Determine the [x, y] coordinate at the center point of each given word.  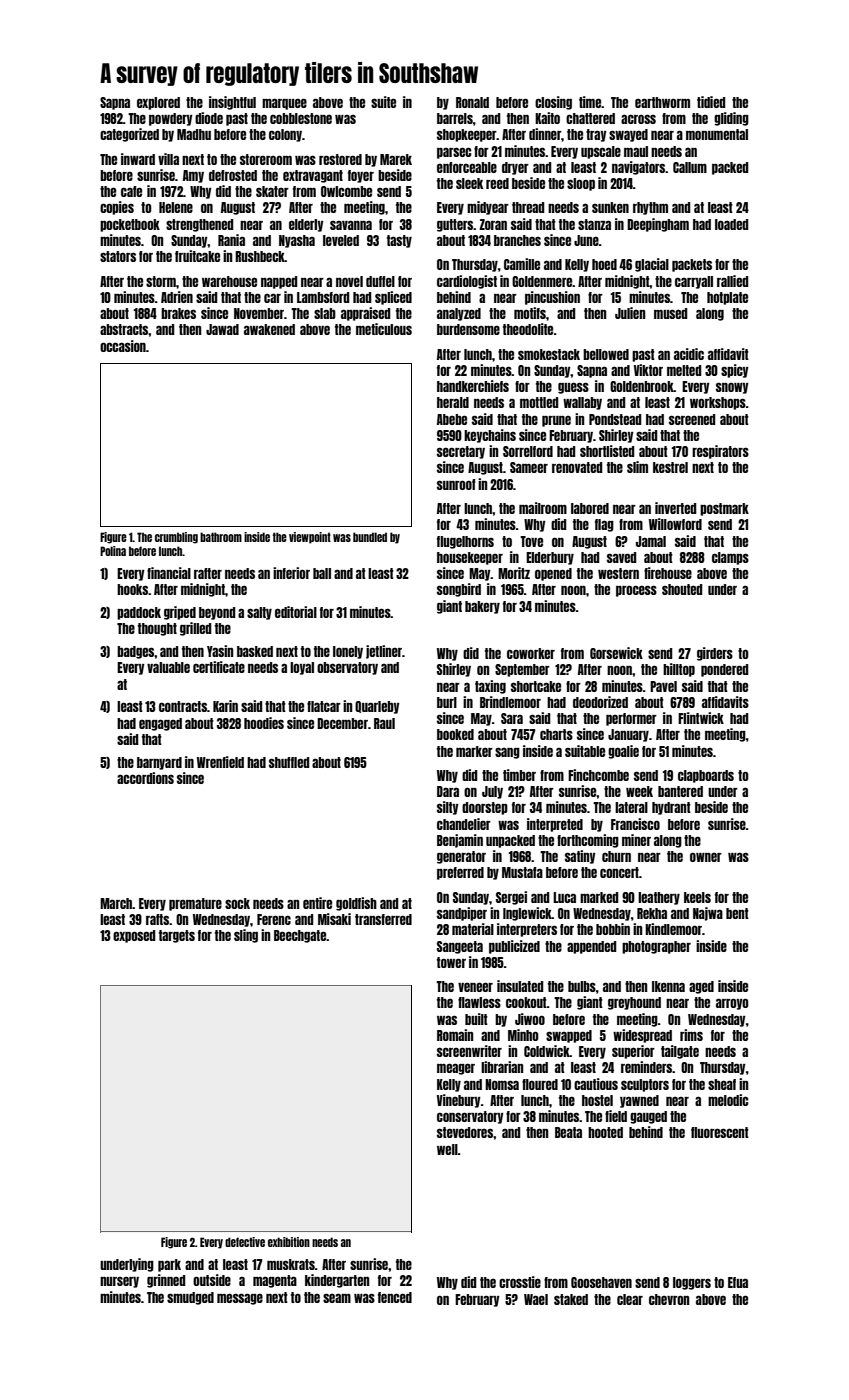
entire [317, 903]
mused [670, 313]
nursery [119, 1282]
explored [158, 103]
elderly [306, 225]
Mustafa [522, 872]
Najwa [708, 914]
